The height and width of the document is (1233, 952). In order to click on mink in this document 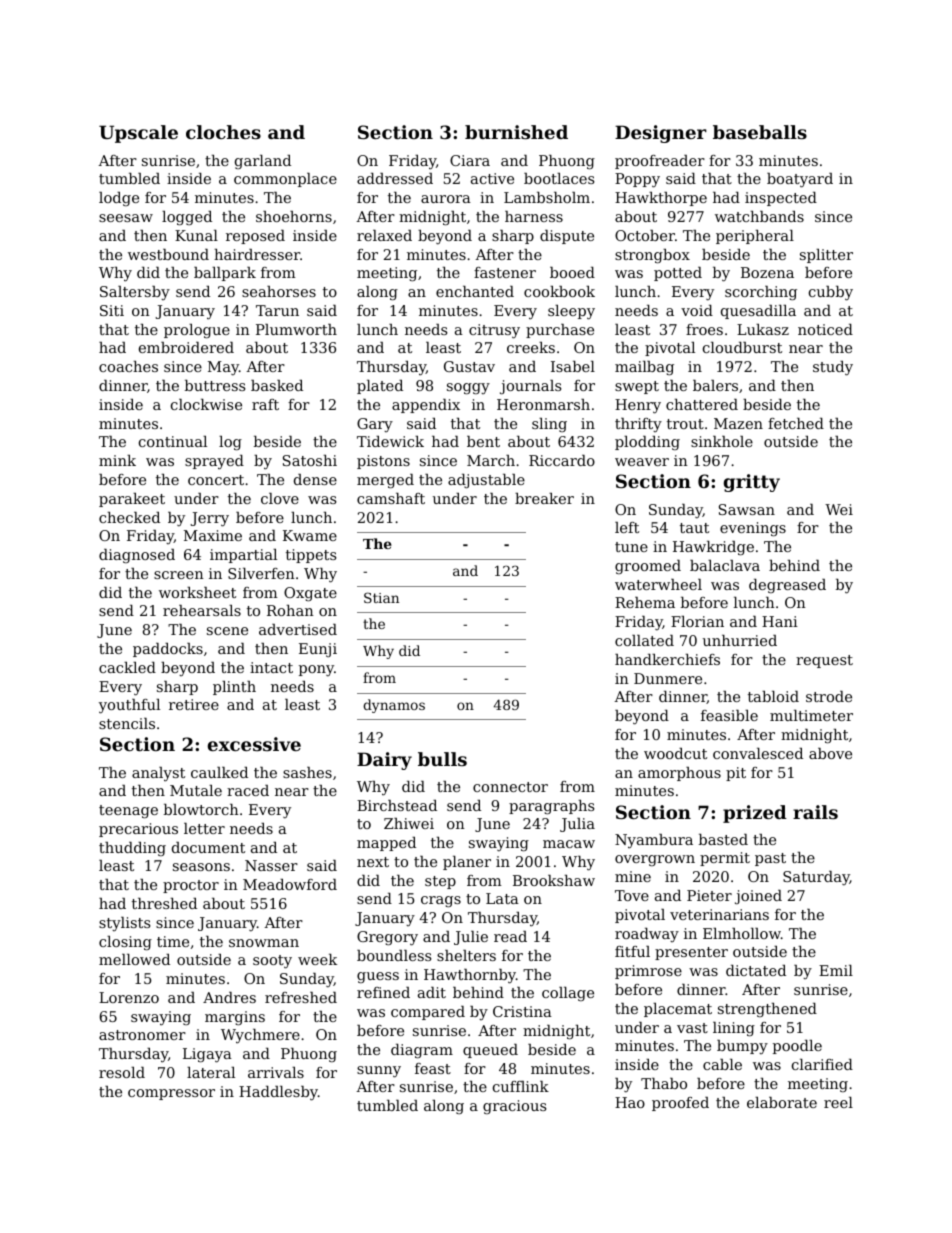, I will do `click(117, 460)`.
